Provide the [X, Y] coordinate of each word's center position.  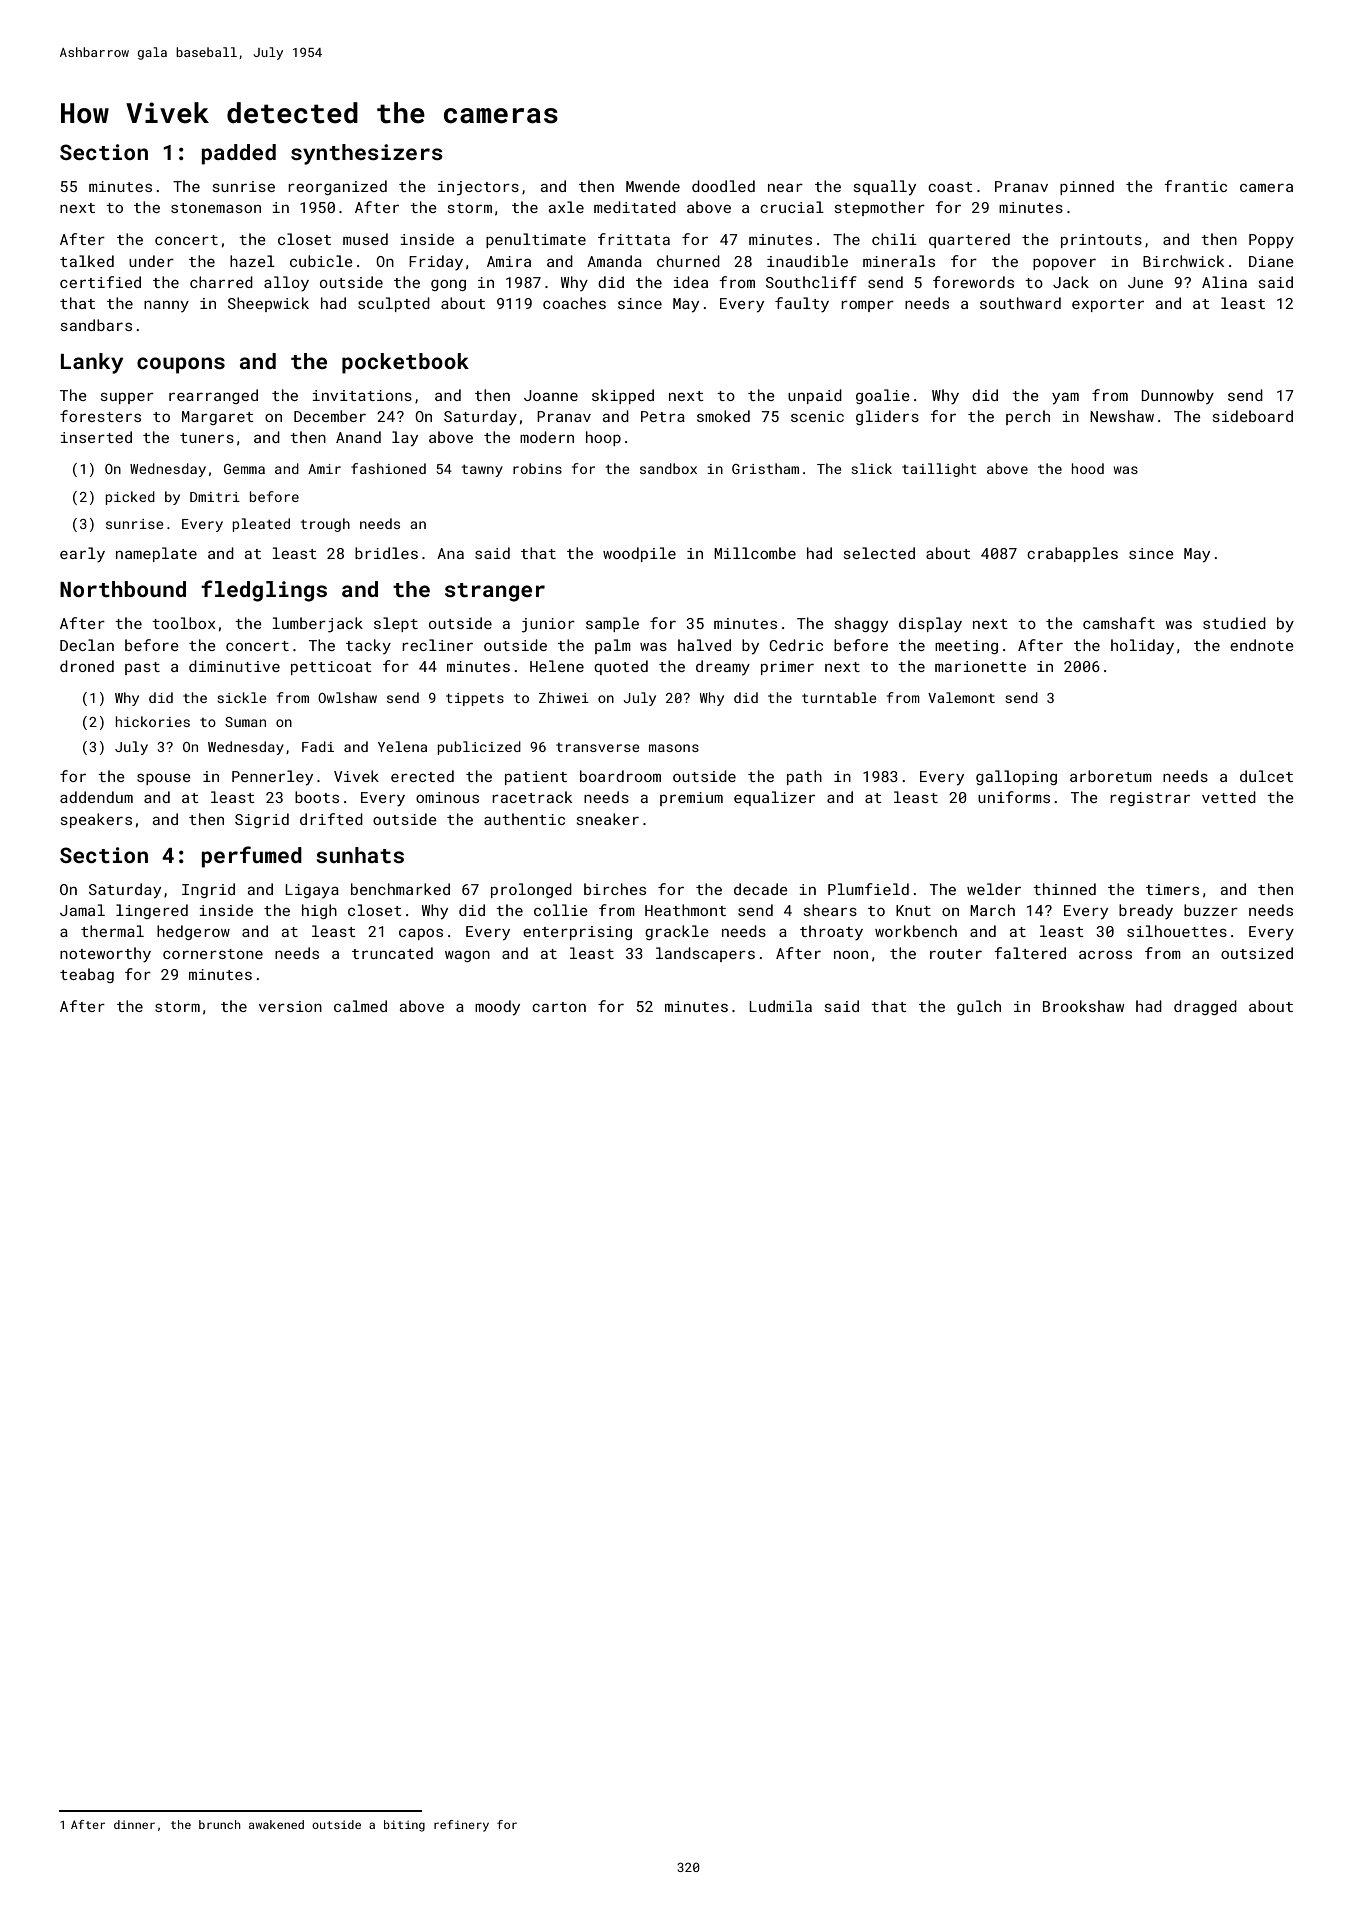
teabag [87, 975]
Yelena [402, 746]
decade [761, 889]
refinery [461, 1826]
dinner [134, 1824]
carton [559, 1007]
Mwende [653, 186]
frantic [1195, 186]
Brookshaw [1083, 1006]
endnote [1262, 645]
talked [87, 261]
